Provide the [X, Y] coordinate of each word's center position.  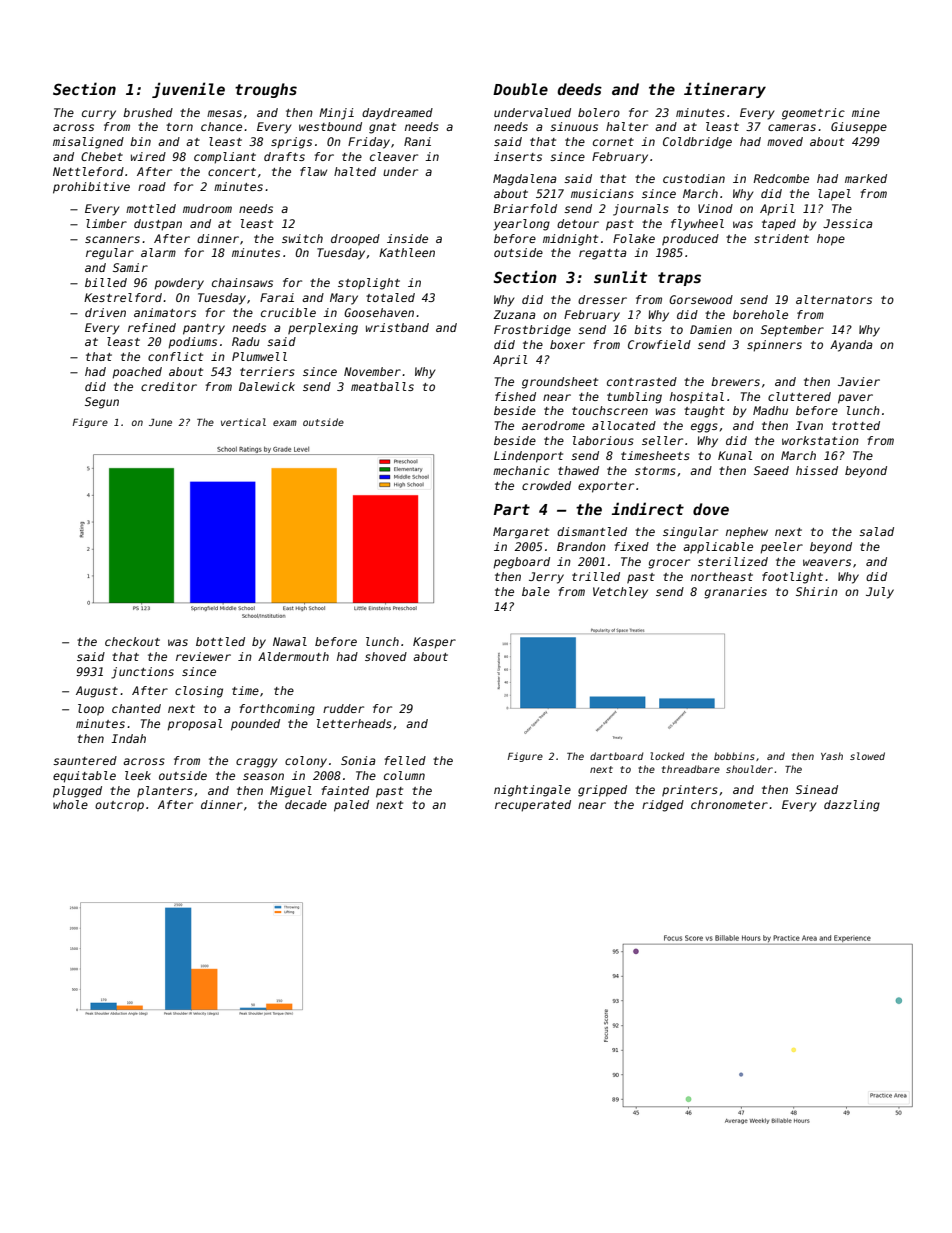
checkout [132, 641]
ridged [663, 806]
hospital [697, 398]
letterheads [354, 723]
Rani [417, 141]
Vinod [715, 208]
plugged [77, 792]
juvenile [188, 90]
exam [285, 423]
